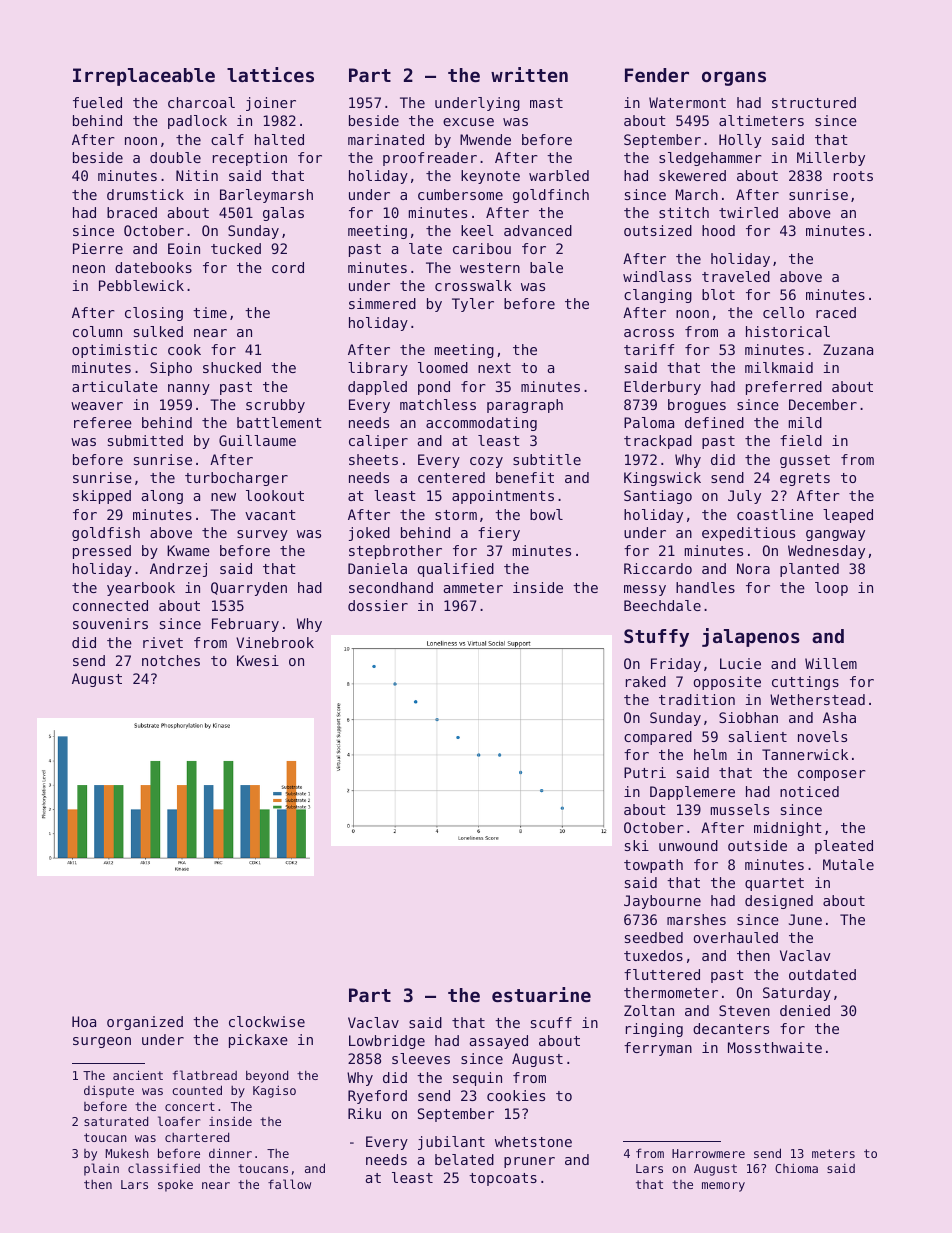 Image resolution: width=952 pixels, height=1233 pixels. I want to click on warbled, so click(559, 175).
